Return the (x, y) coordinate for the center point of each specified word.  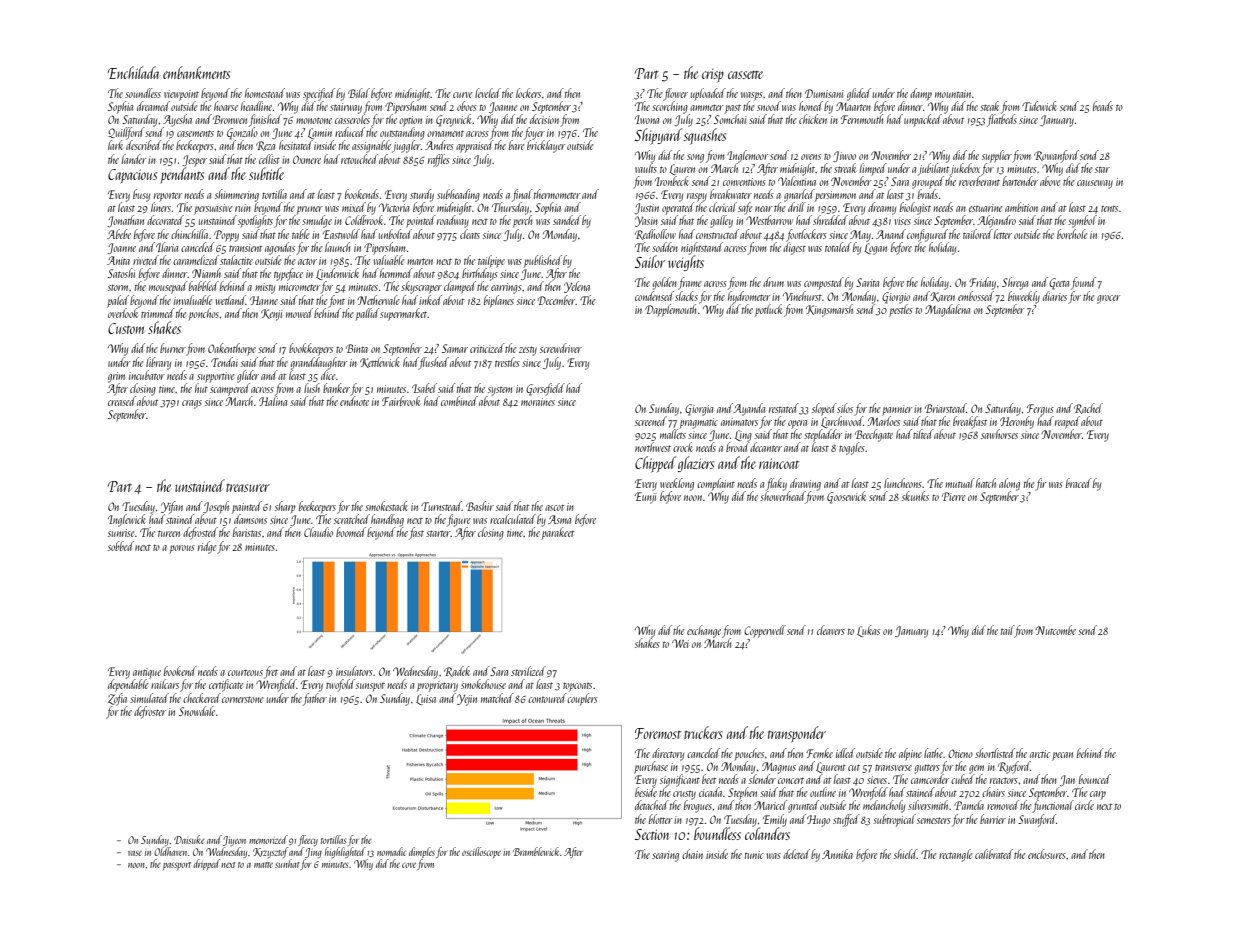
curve (463, 95)
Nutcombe (1055, 630)
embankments (196, 72)
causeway (1095, 184)
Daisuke (189, 839)
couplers (582, 699)
